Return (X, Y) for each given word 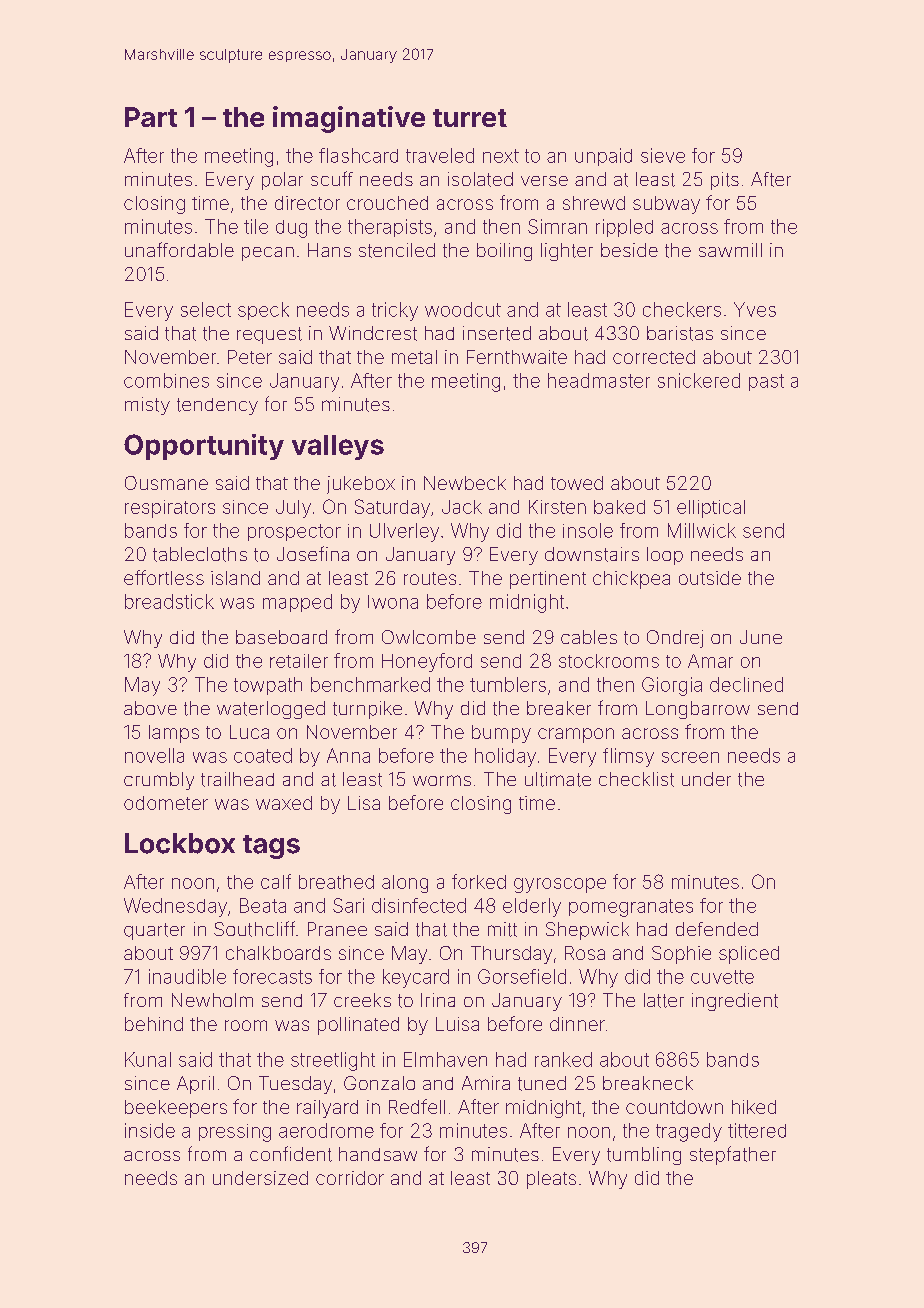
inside (150, 1130)
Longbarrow (698, 710)
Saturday (392, 508)
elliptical (711, 509)
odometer (166, 803)
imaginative (349, 119)
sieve (663, 155)
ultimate (558, 779)
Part (151, 117)
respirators (170, 509)
